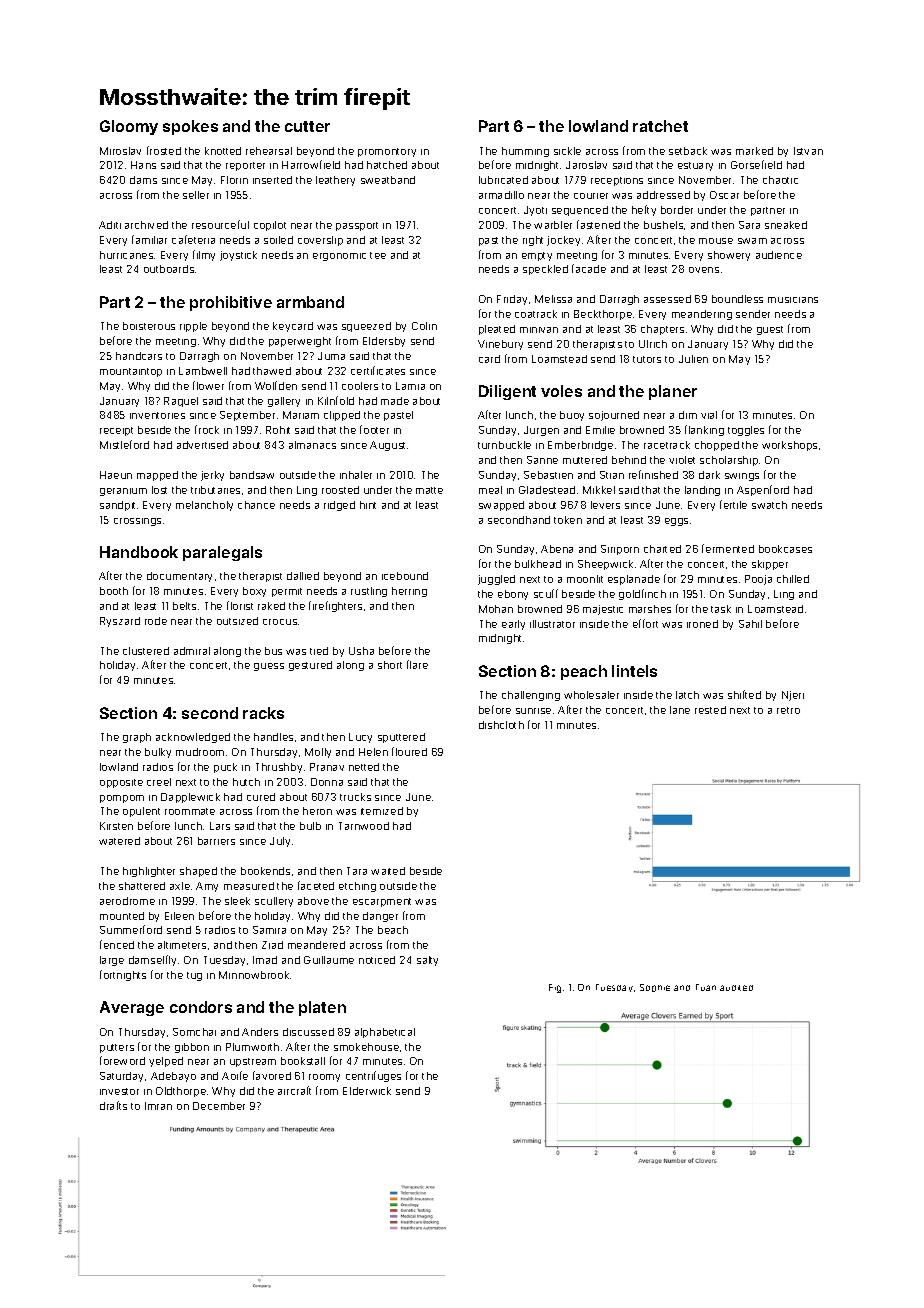 The width and height of the page is (924, 1308). Describe the element at coordinates (535, 211) in the page. I see `Jyoti` at that location.
